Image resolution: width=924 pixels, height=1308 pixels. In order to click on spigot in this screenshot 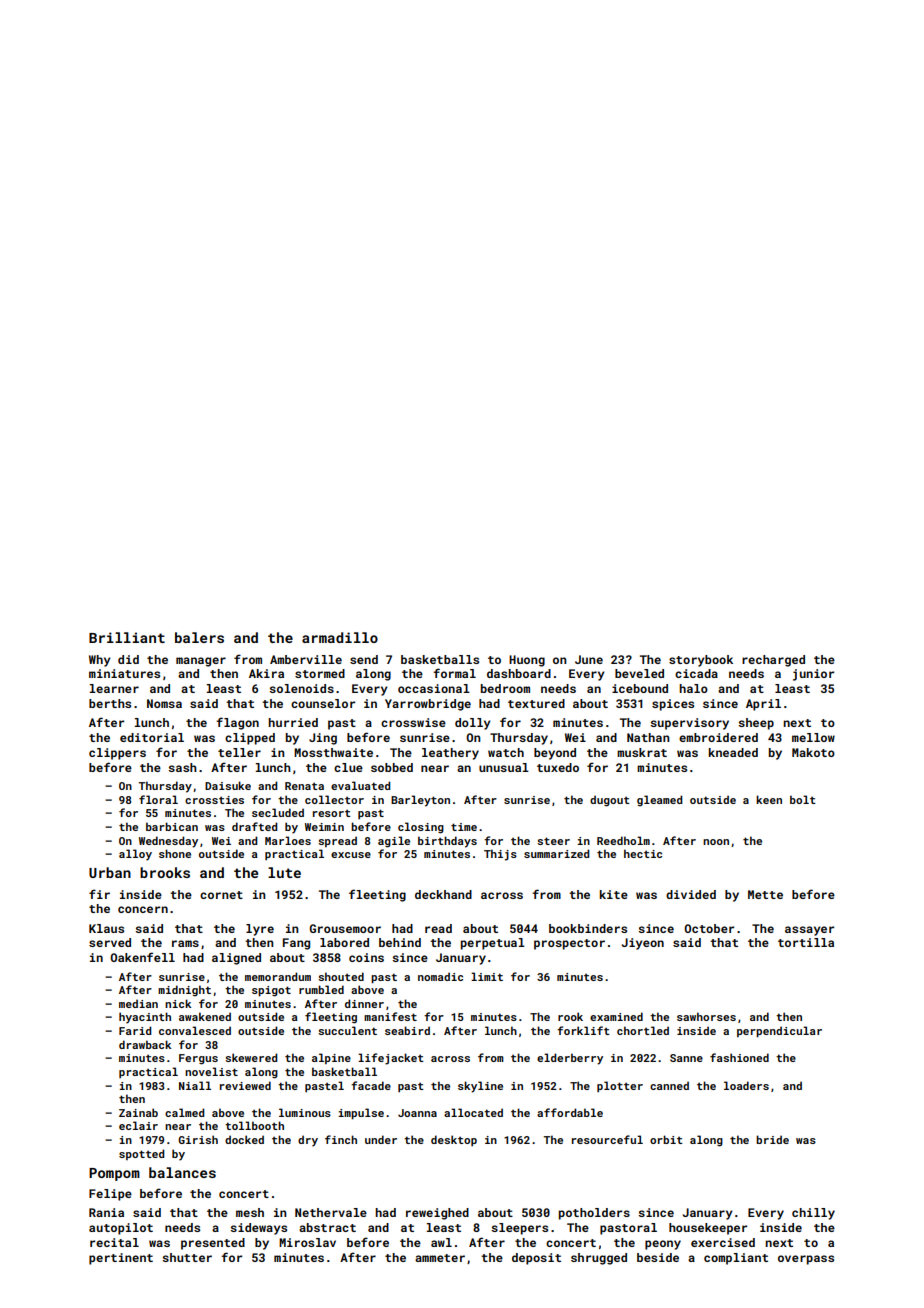, I will do `click(271, 991)`.
